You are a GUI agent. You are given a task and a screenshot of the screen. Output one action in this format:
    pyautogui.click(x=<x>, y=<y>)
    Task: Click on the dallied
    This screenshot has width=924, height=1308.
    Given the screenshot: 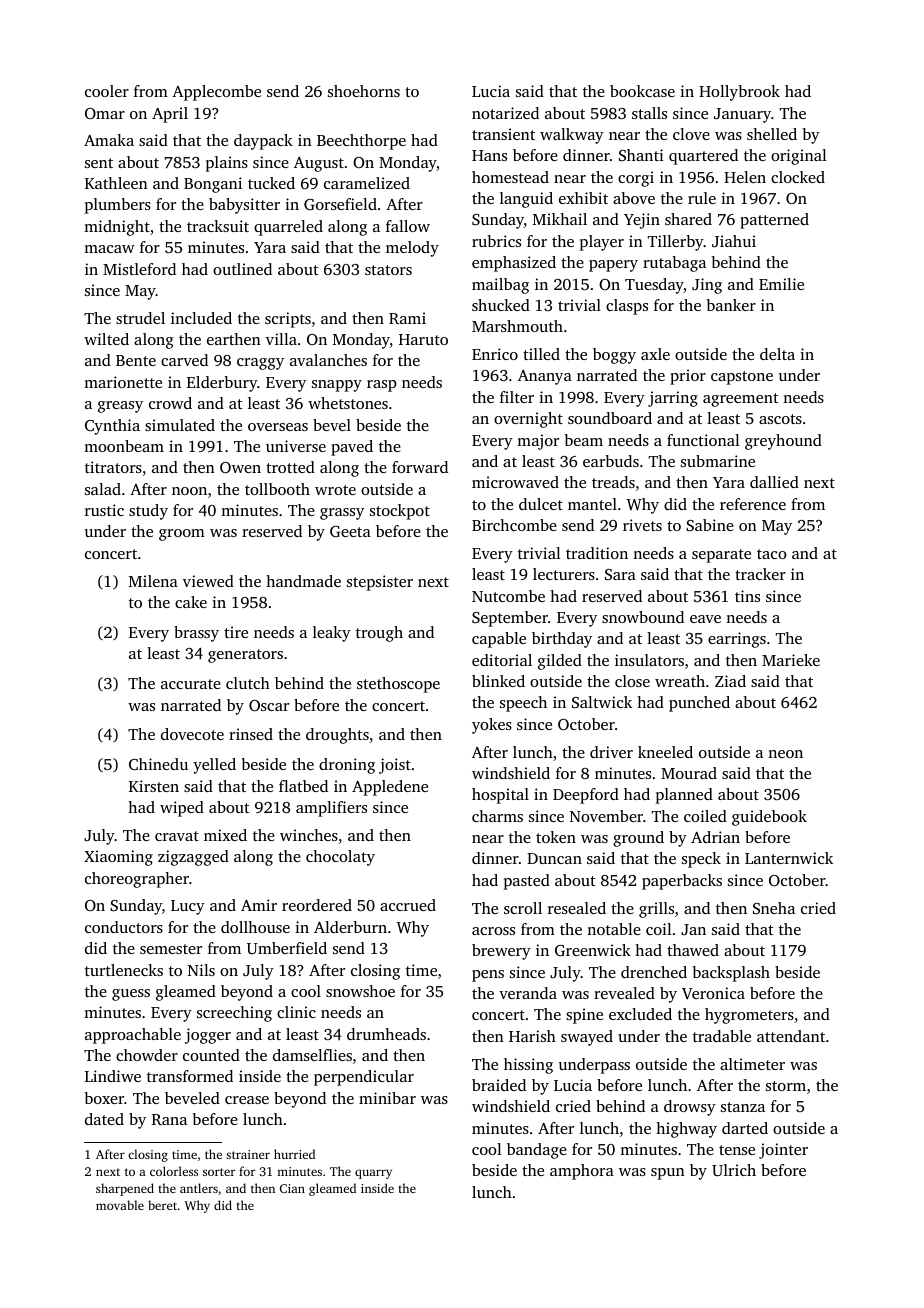 What is the action you would take?
    pyautogui.click(x=774, y=482)
